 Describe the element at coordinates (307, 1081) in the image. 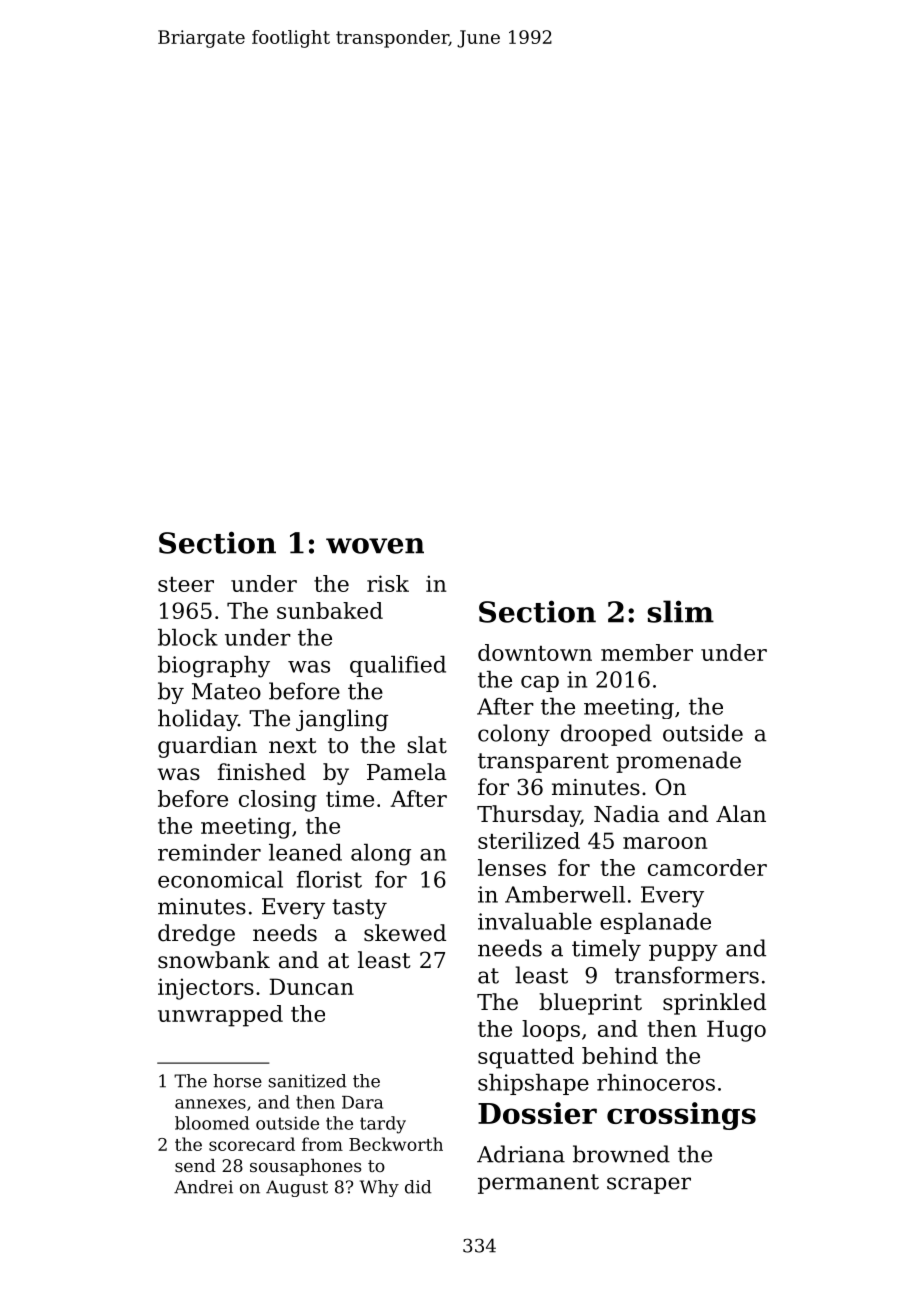

I see `sanitized` at that location.
